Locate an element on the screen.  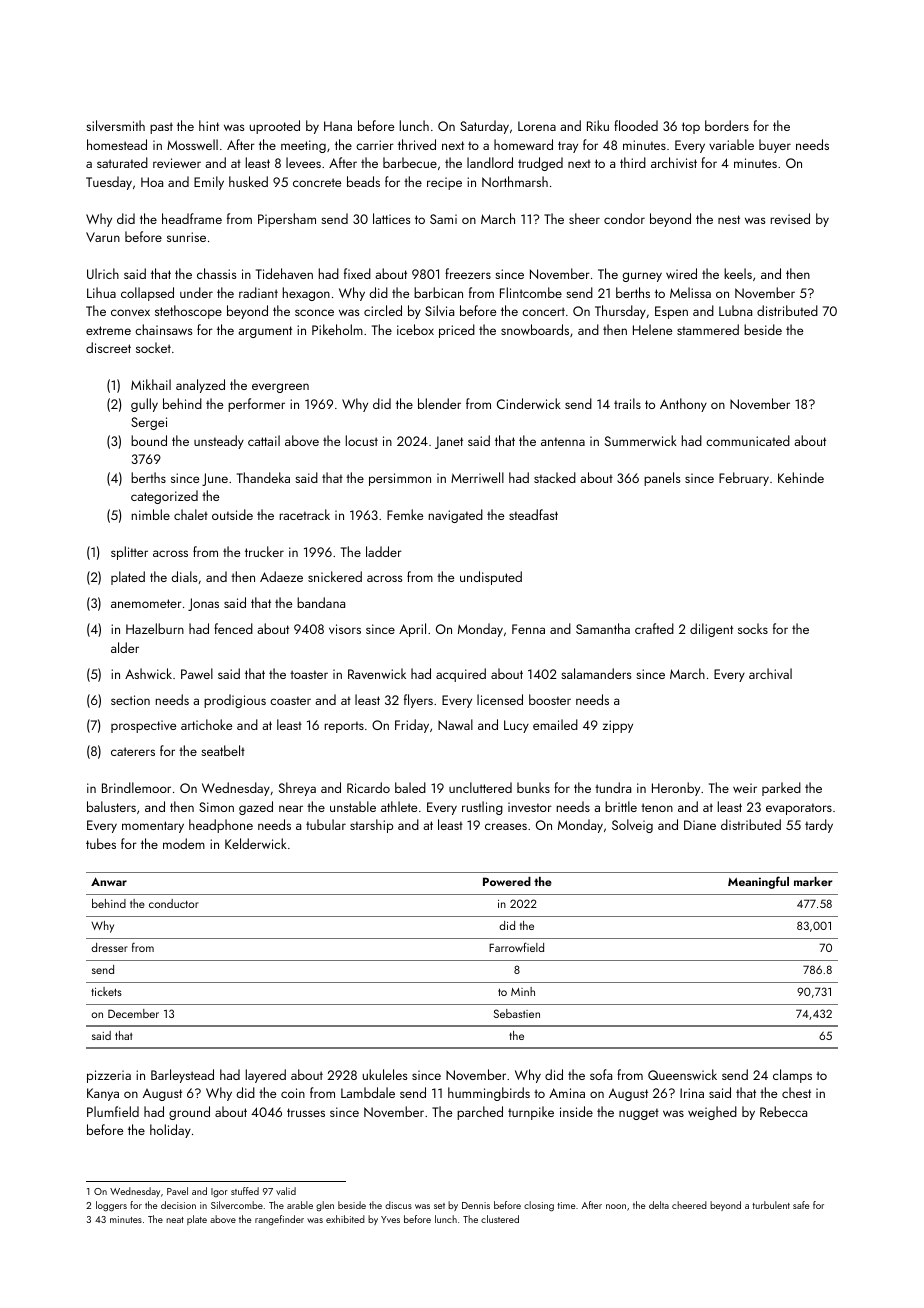
keels is located at coordinates (738, 273).
